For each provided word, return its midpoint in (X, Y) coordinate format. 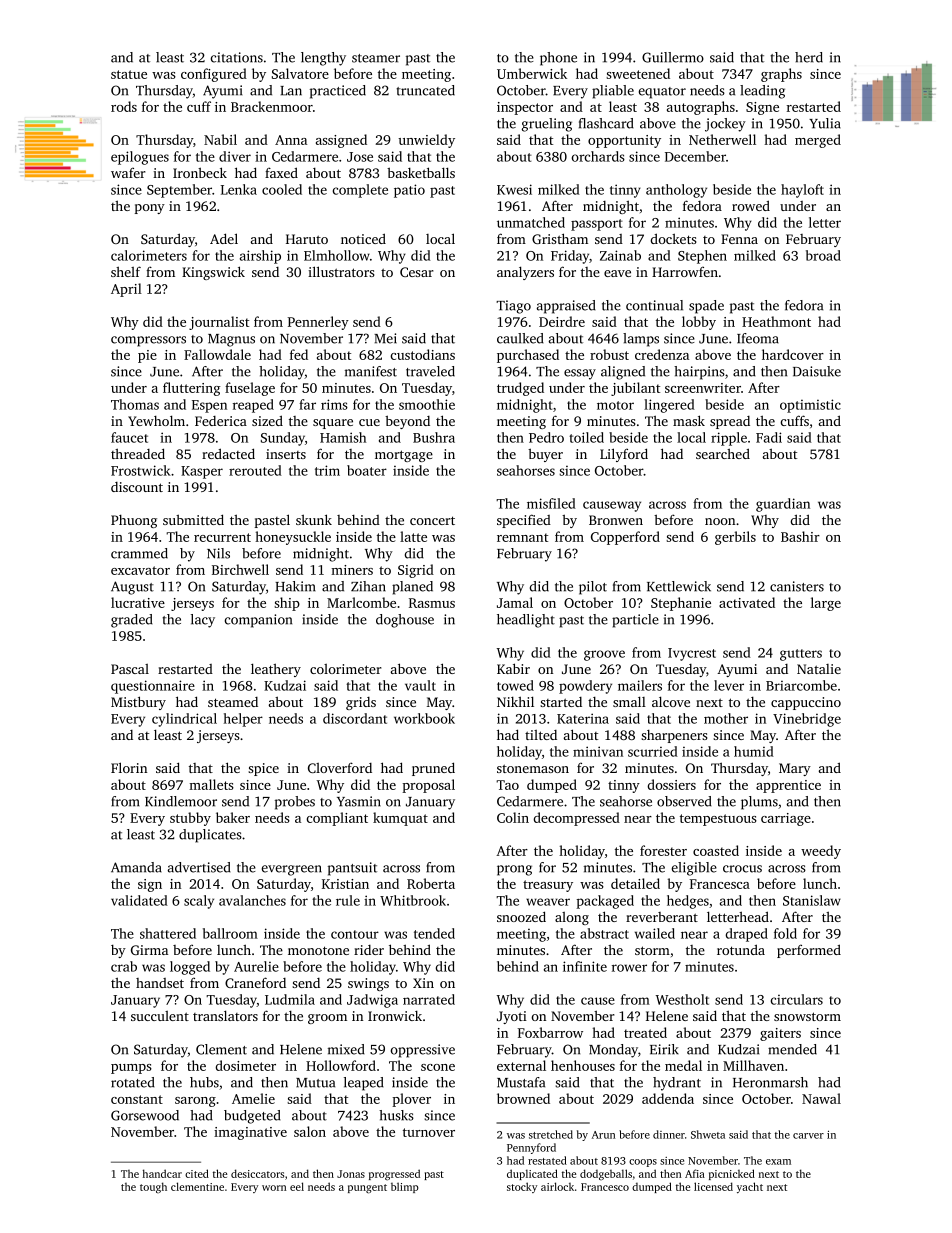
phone (558, 59)
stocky (522, 1187)
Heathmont (776, 321)
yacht (750, 1187)
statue (129, 74)
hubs (204, 1082)
